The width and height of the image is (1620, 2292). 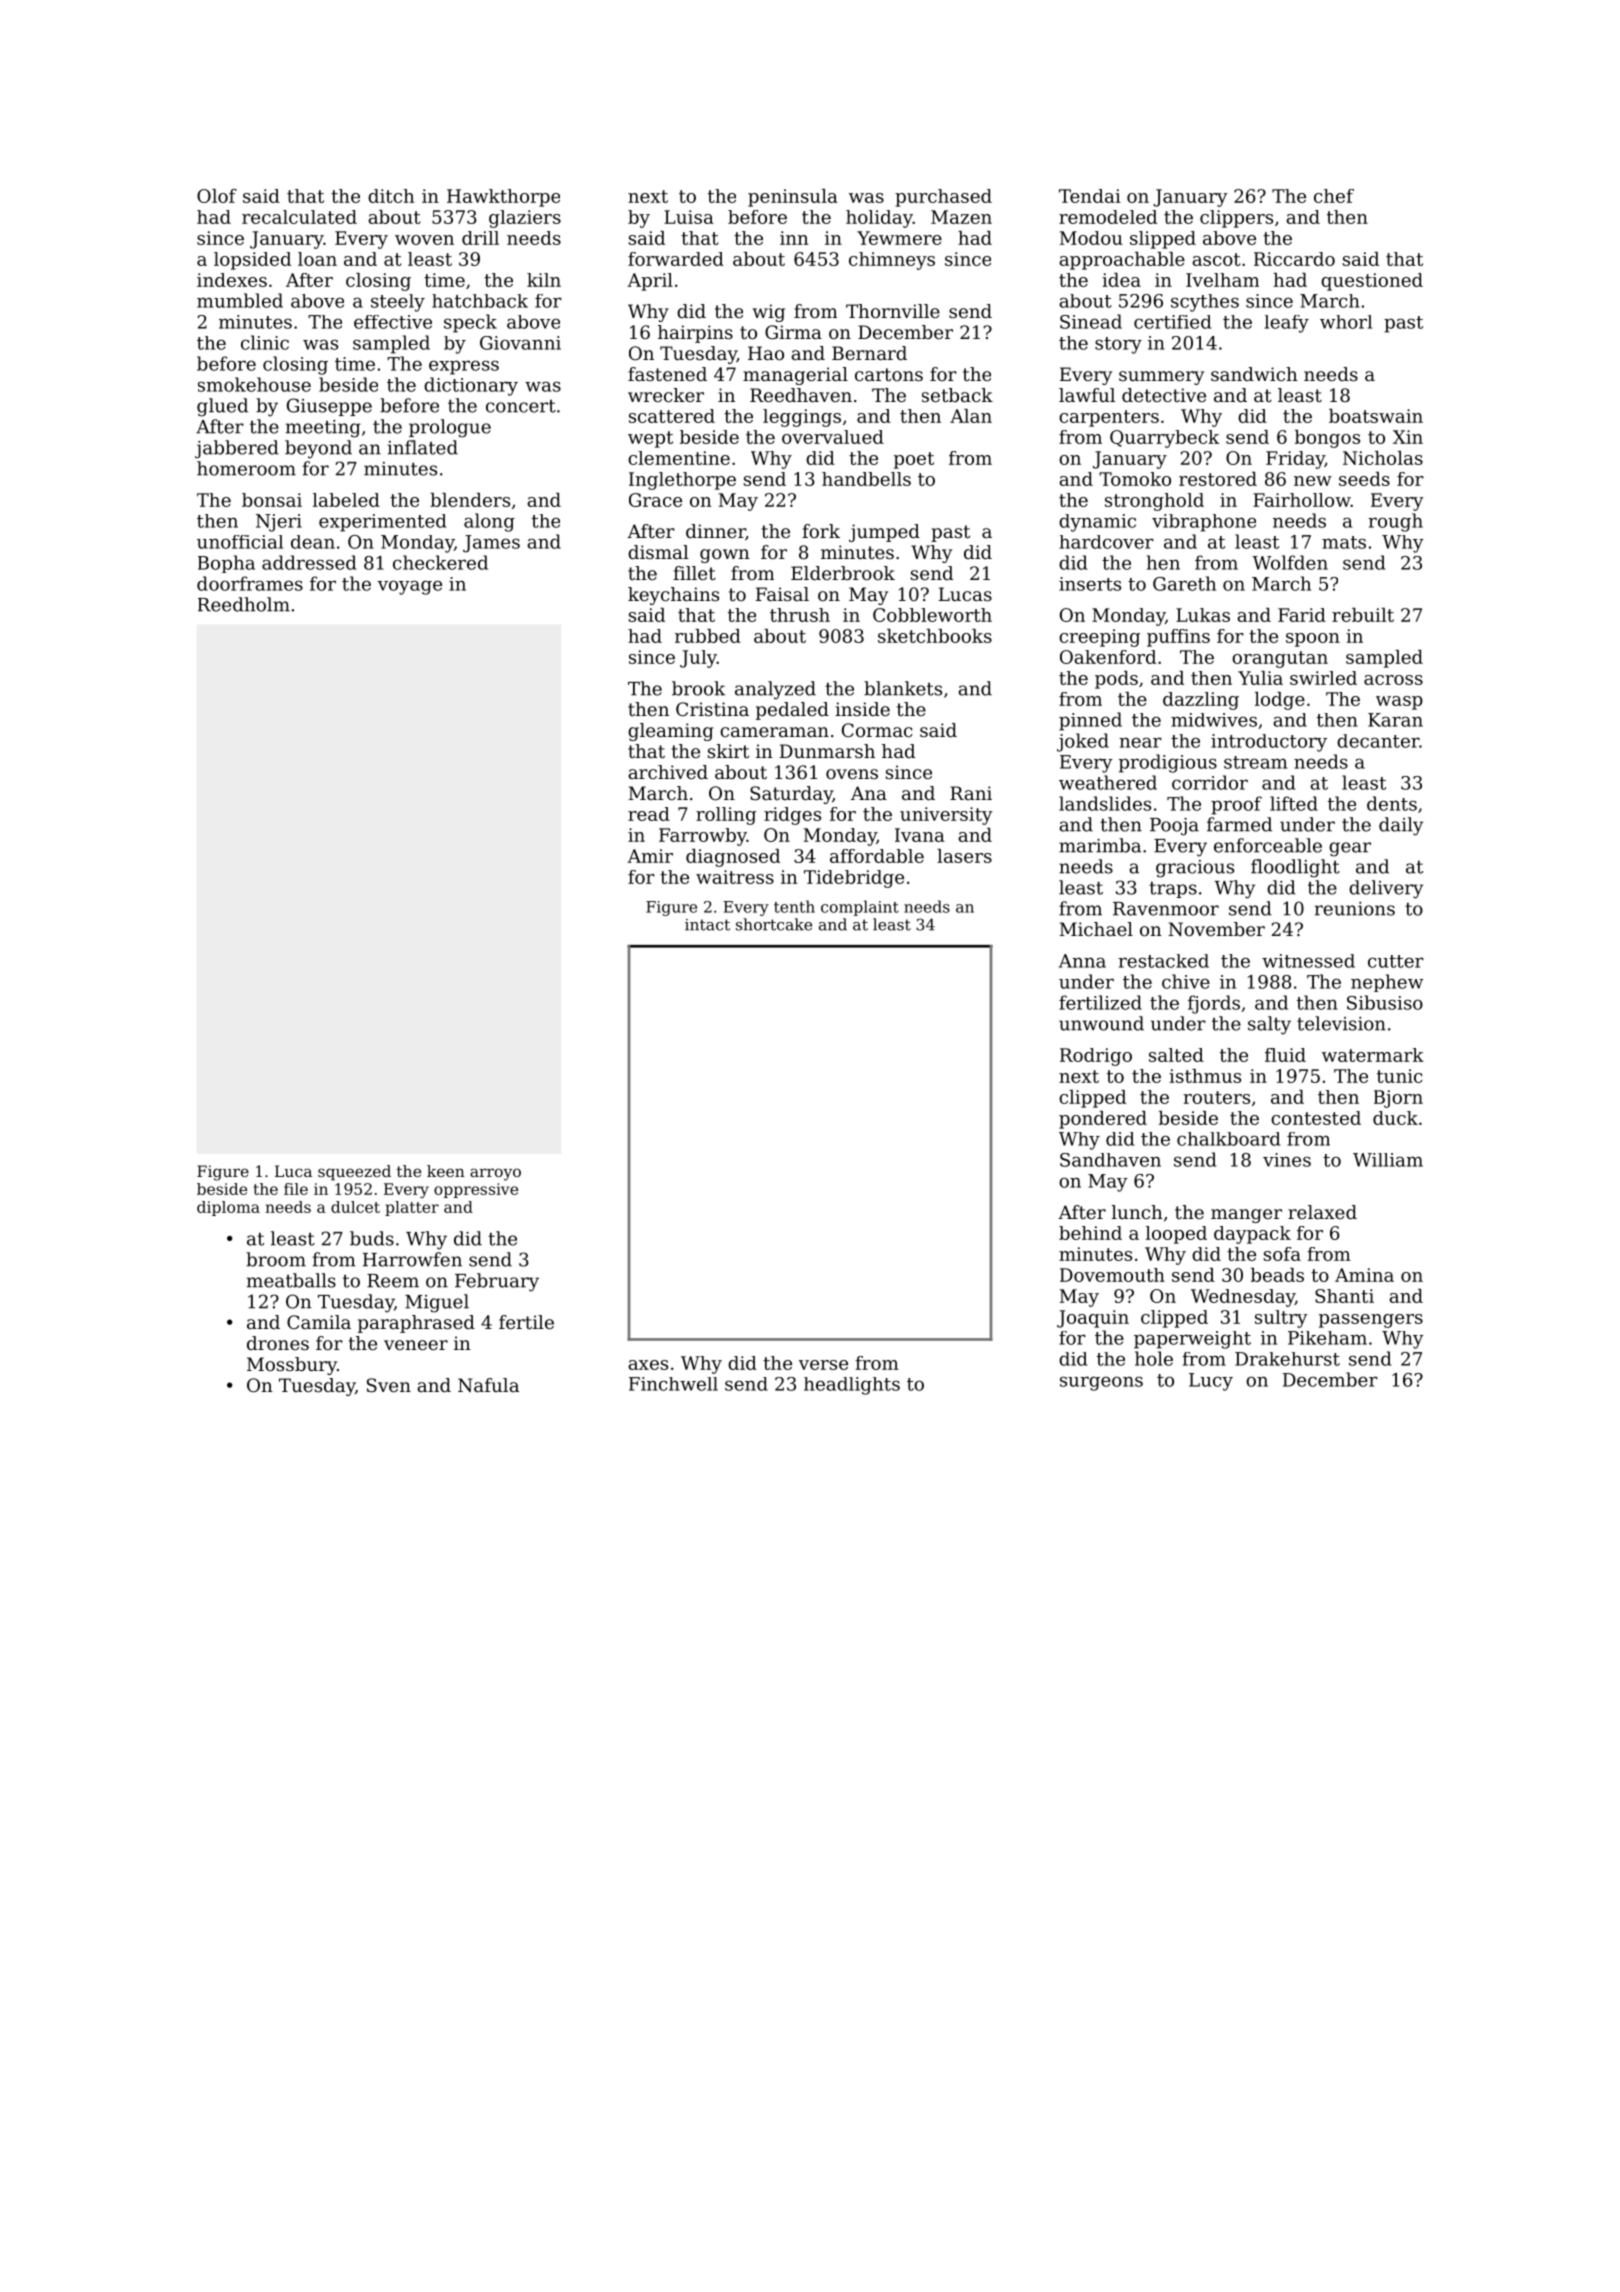 What do you see at coordinates (961, 217) in the image?
I see `Mazen` at bounding box center [961, 217].
